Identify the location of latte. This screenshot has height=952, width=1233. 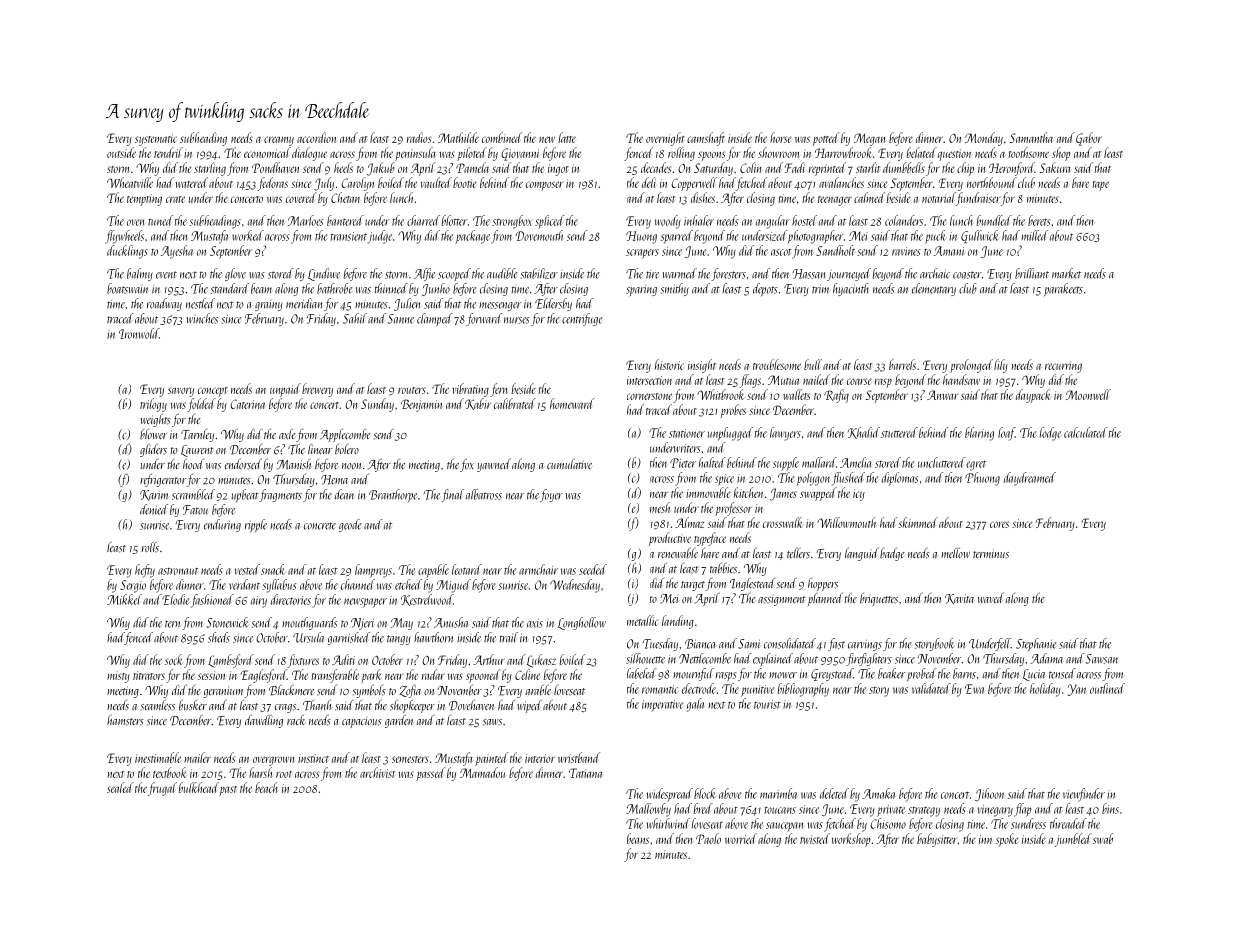
(567, 137).
